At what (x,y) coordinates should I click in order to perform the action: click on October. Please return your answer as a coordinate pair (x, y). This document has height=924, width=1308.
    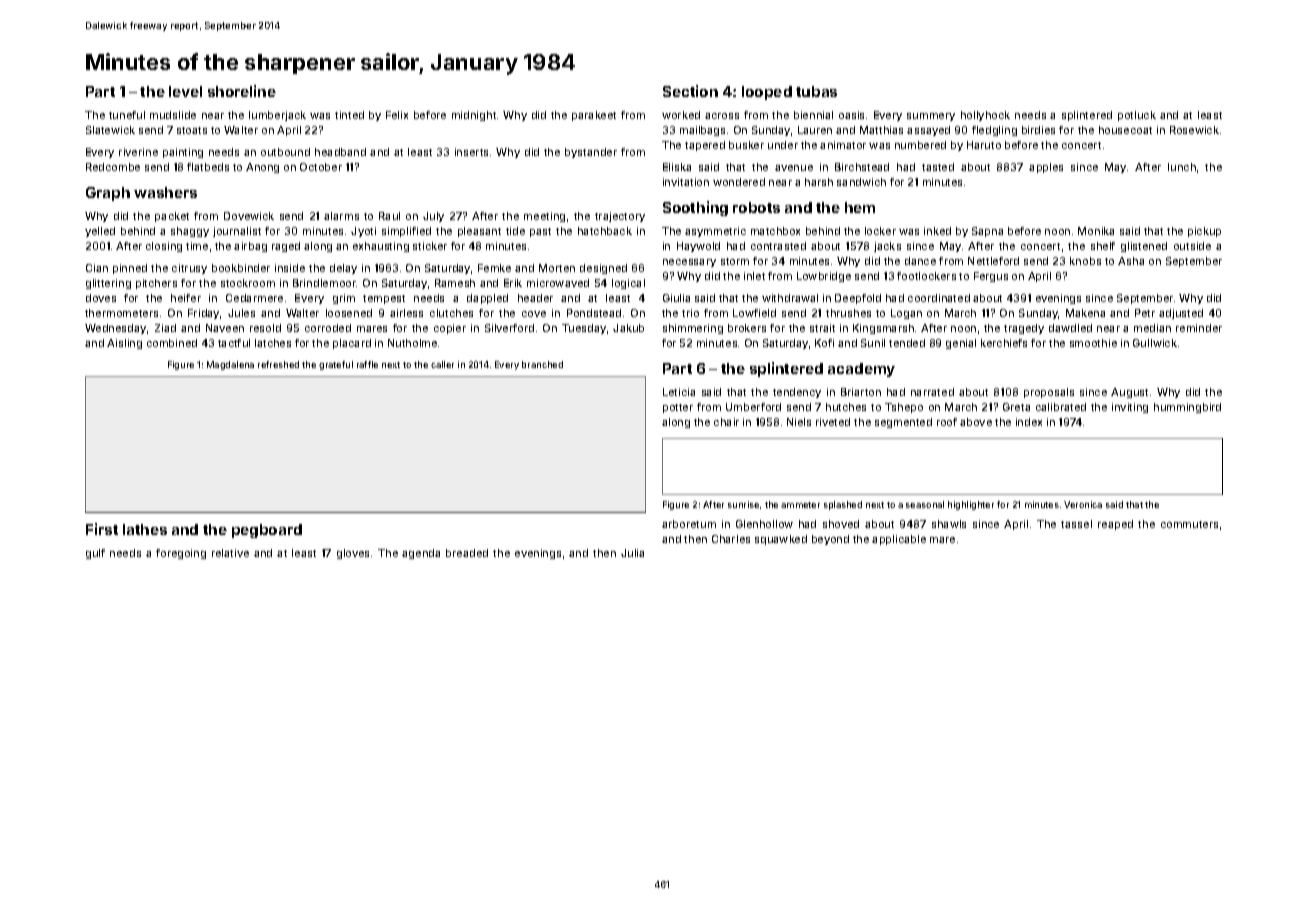
    Looking at the image, I should click on (321, 167).
